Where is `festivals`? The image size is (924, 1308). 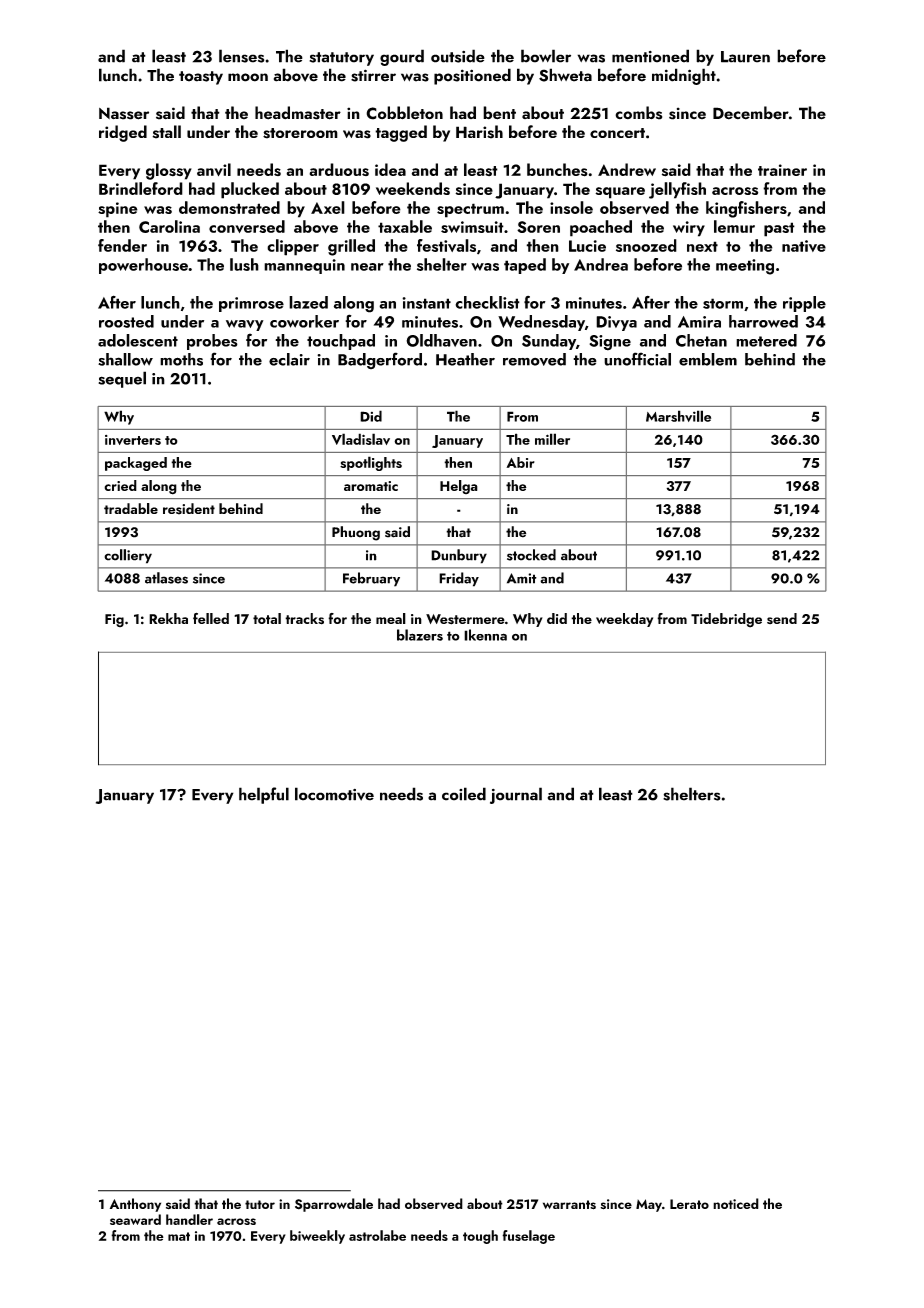
festivals is located at coordinates (446, 245).
